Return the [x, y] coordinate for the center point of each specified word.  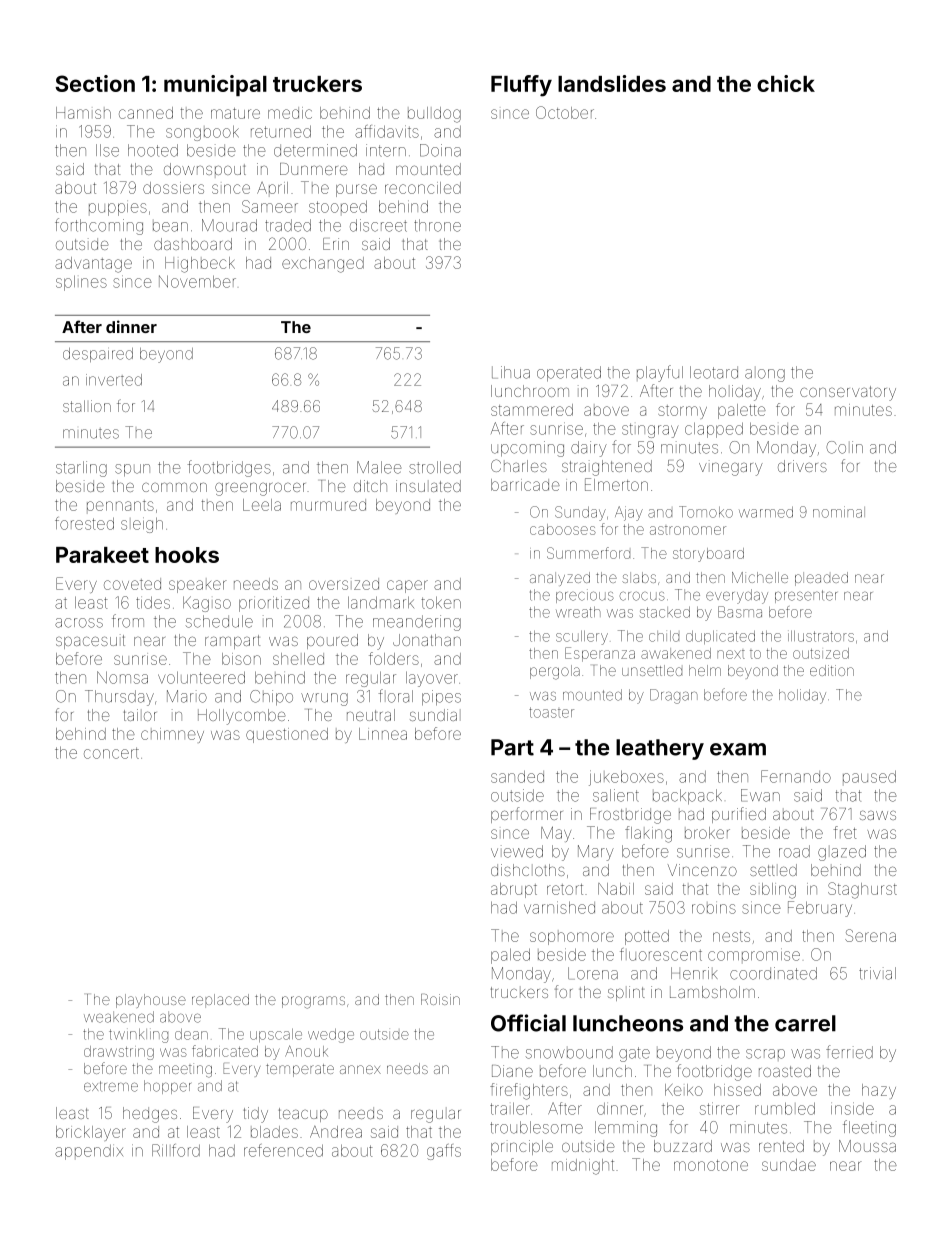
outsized [821, 653]
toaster [551, 712]
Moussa [867, 1146]
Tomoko [706, 512]
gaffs [444, 1152]
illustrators [821, 636]
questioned [287, 735]
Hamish [83, 113]
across [79, 623]
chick [786, 83]
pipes [441, 698]
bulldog [434, 115]
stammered [532, 410]
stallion [87, 406]
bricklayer [91, 1133]
